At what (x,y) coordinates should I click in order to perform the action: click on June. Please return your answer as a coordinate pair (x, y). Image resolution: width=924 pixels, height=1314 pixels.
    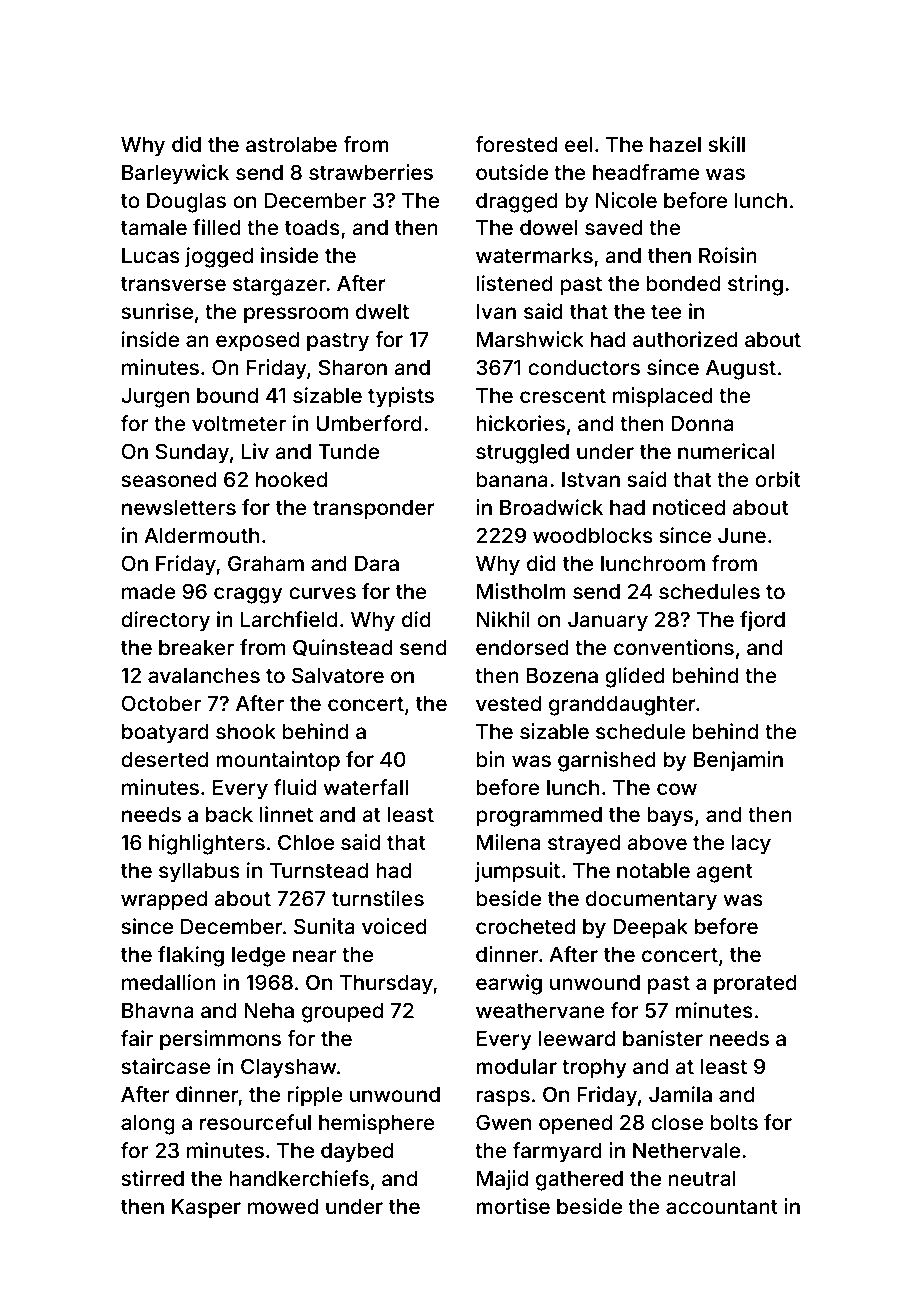
    Looking at the image, I should click on (742, 535).
